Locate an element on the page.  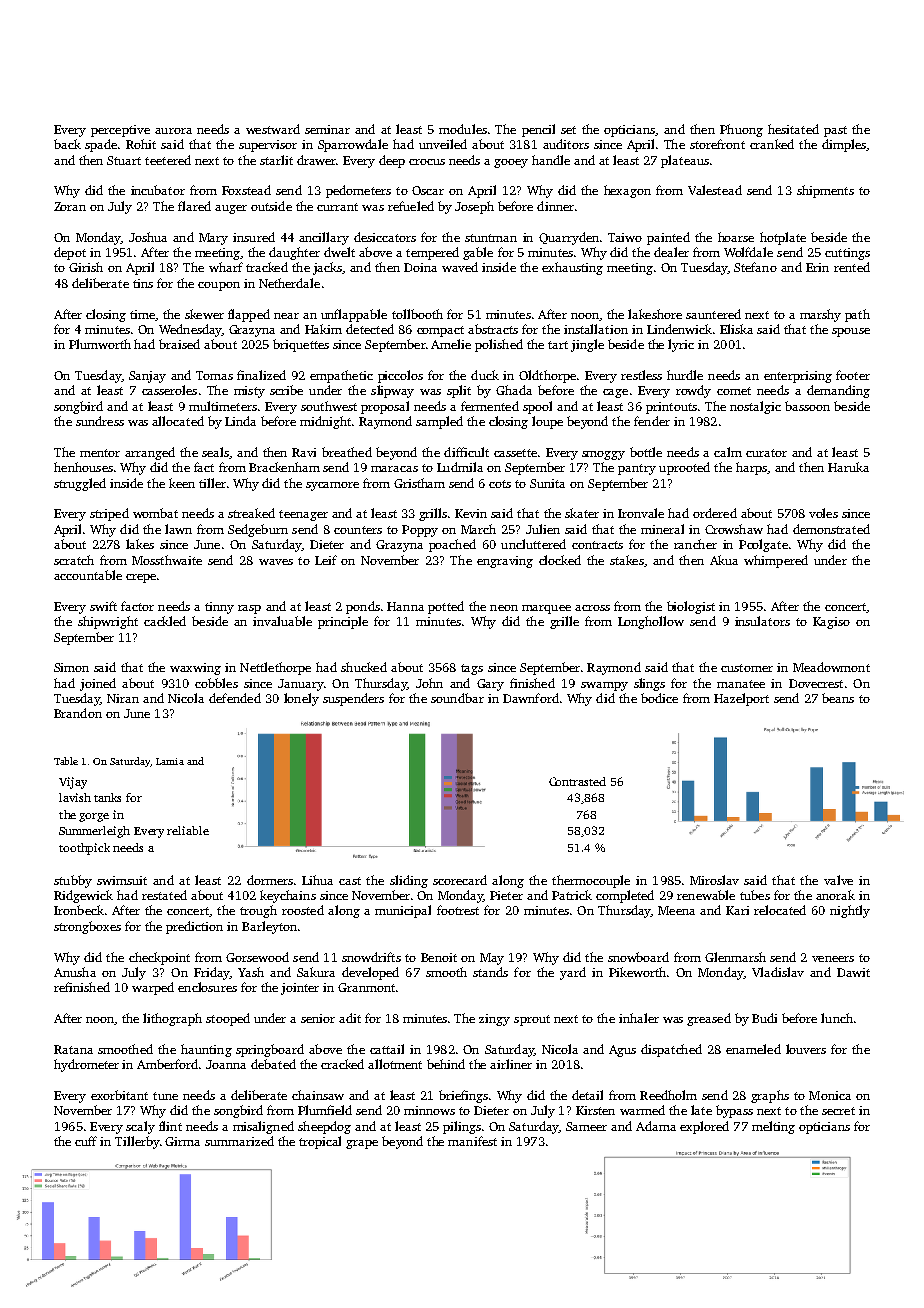
Girma is located at coordinates (182, 1141).
